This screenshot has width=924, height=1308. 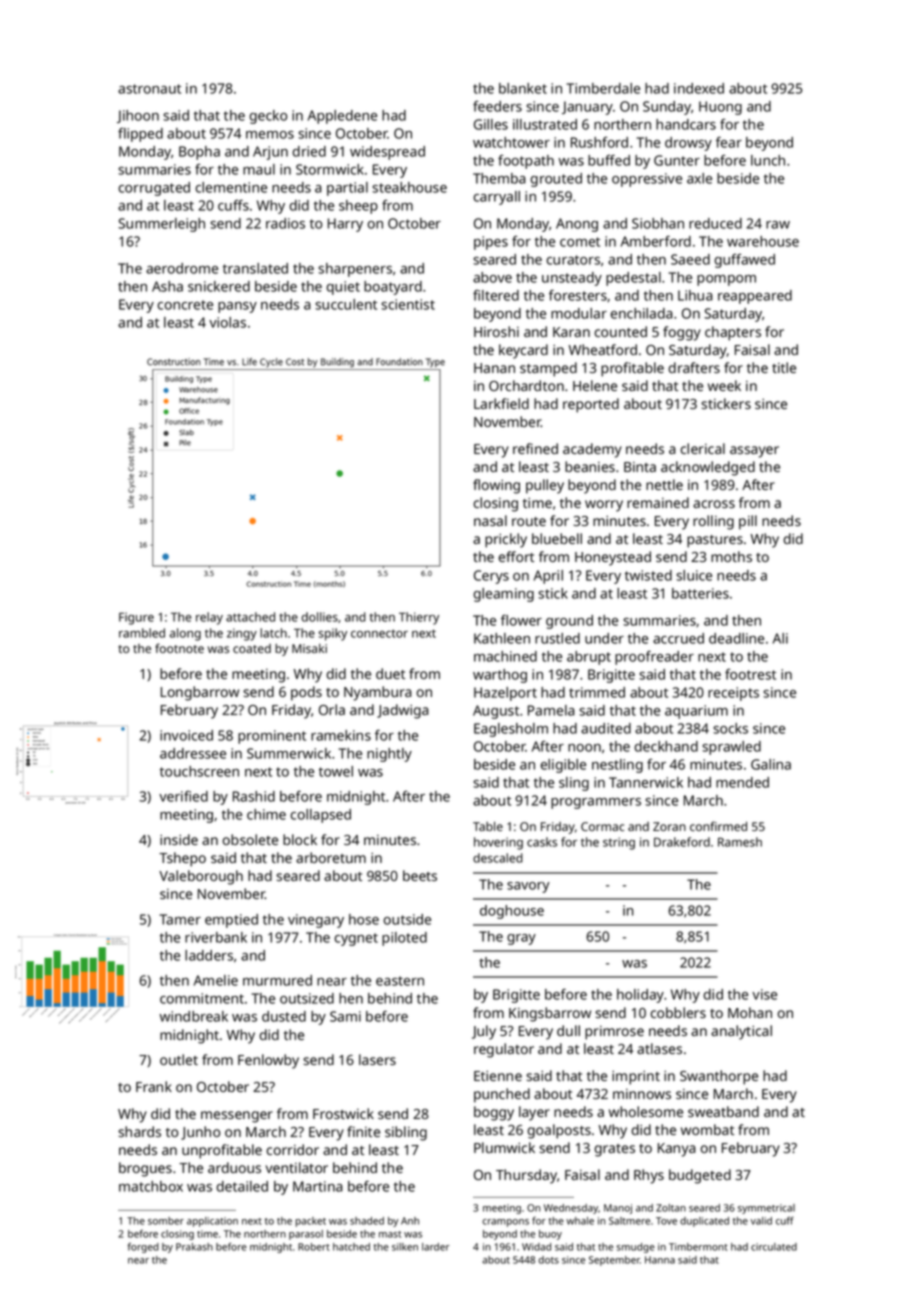 I want to click on wholesome, so click(x=646, y=1111).
